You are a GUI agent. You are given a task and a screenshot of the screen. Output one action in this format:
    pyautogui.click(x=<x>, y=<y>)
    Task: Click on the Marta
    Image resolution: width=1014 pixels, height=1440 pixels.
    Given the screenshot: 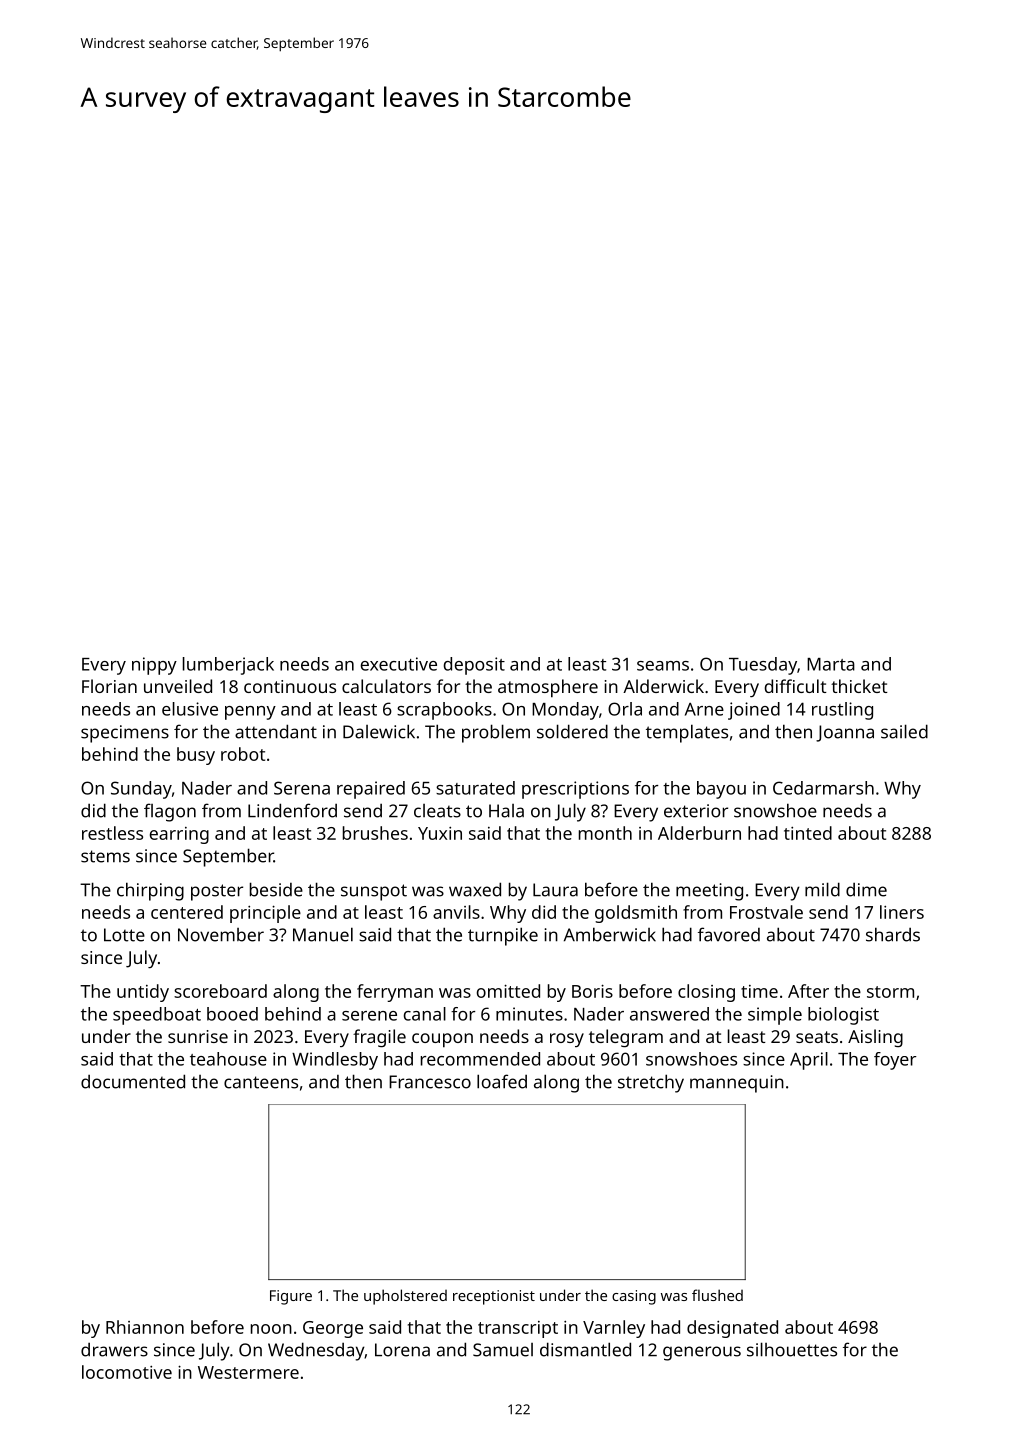 What is the action you would take?
    pyautogui.click(x=831, y=664)
